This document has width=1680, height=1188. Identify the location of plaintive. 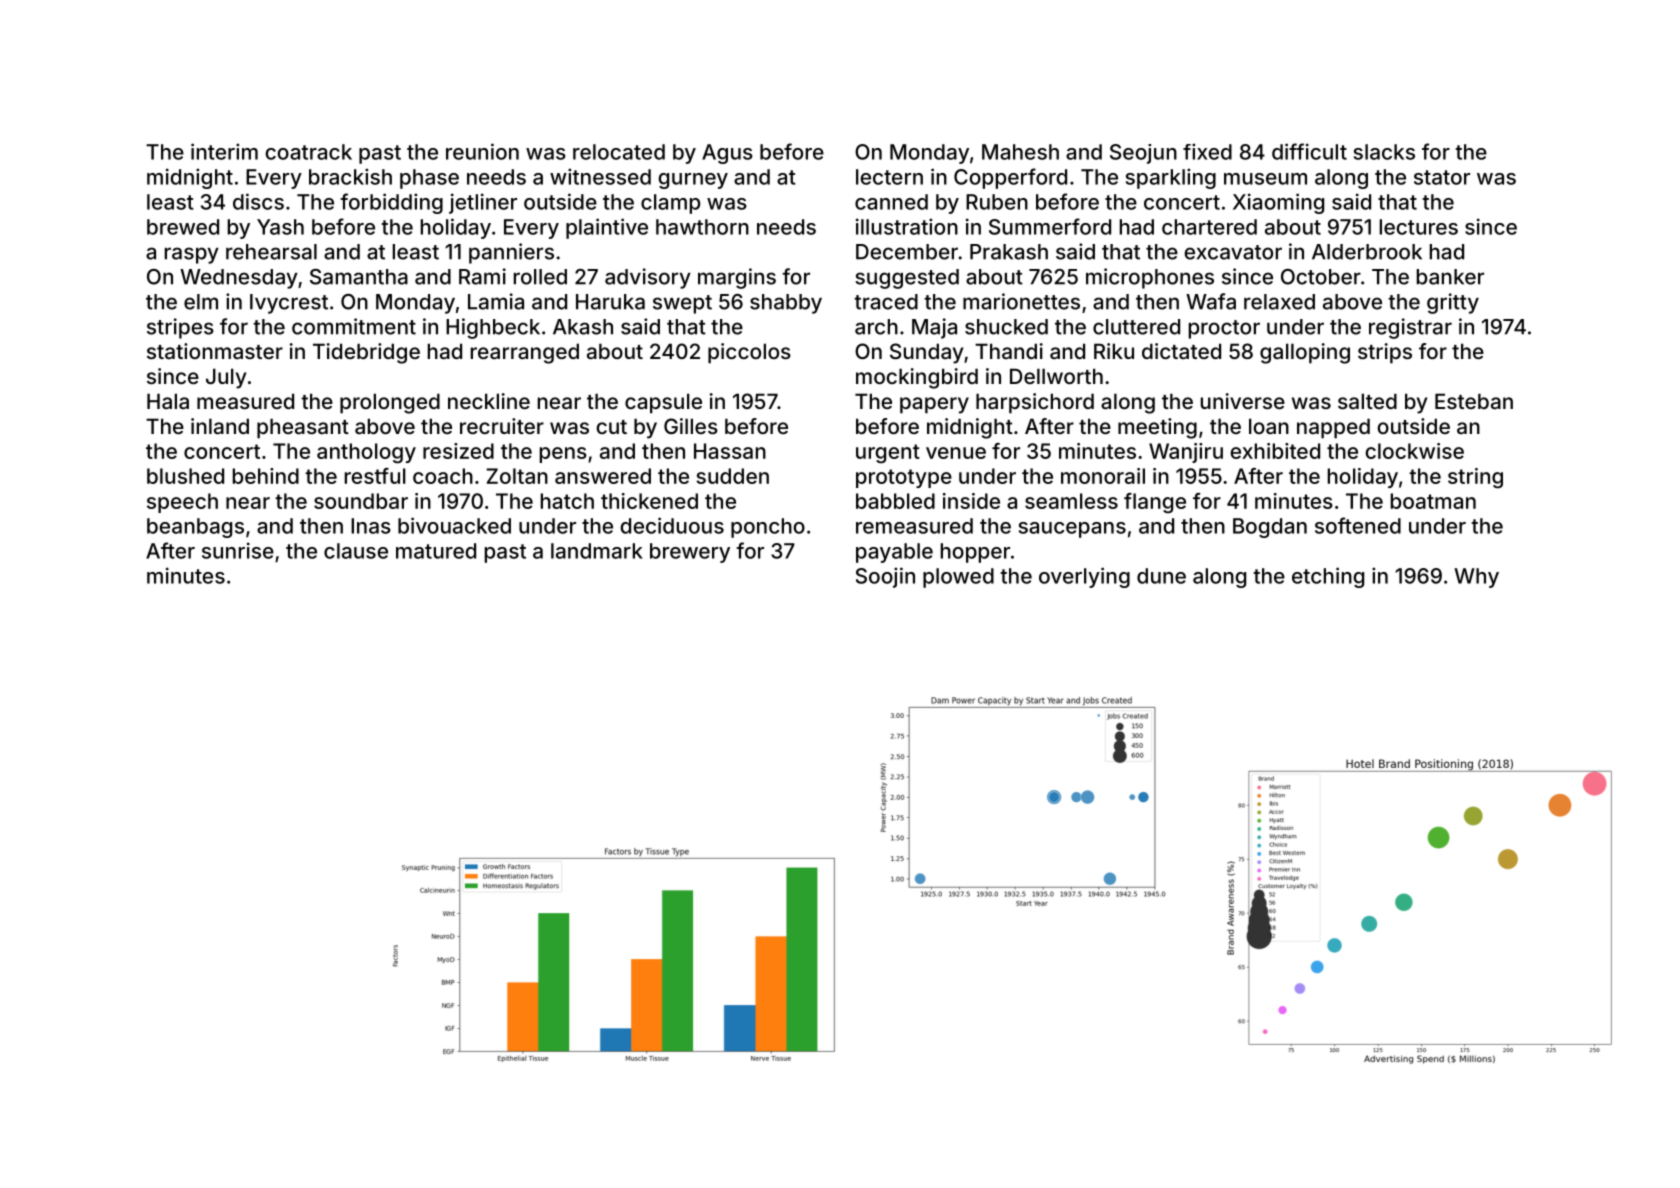
(607, 228).
